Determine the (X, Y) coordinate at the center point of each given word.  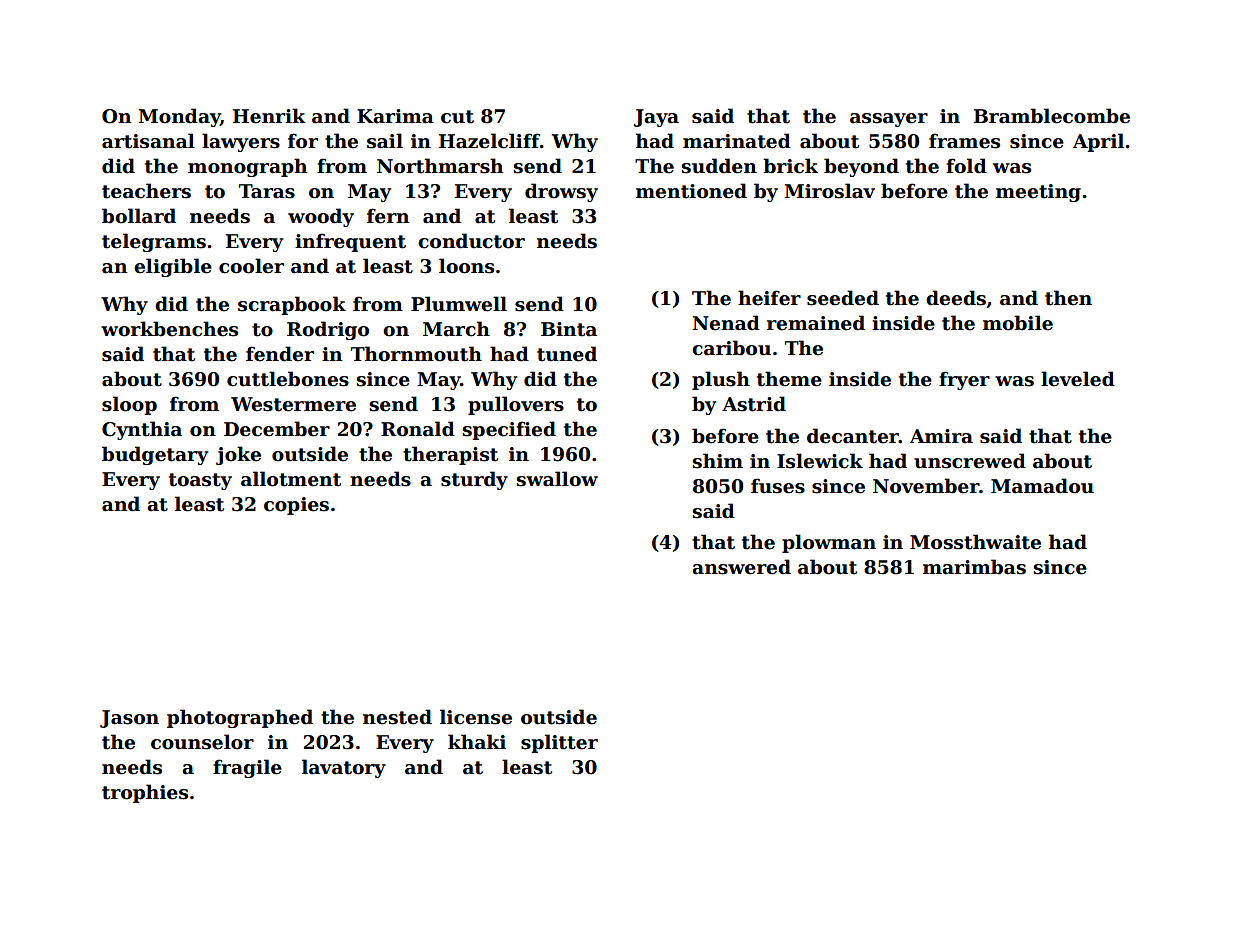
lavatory (344, 768)
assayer (889, 120)
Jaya (656, 118)
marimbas (974, 567)
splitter (559, 743)
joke (238, 455)
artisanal (148, 141)
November (926, 486)
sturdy (474, 480)
